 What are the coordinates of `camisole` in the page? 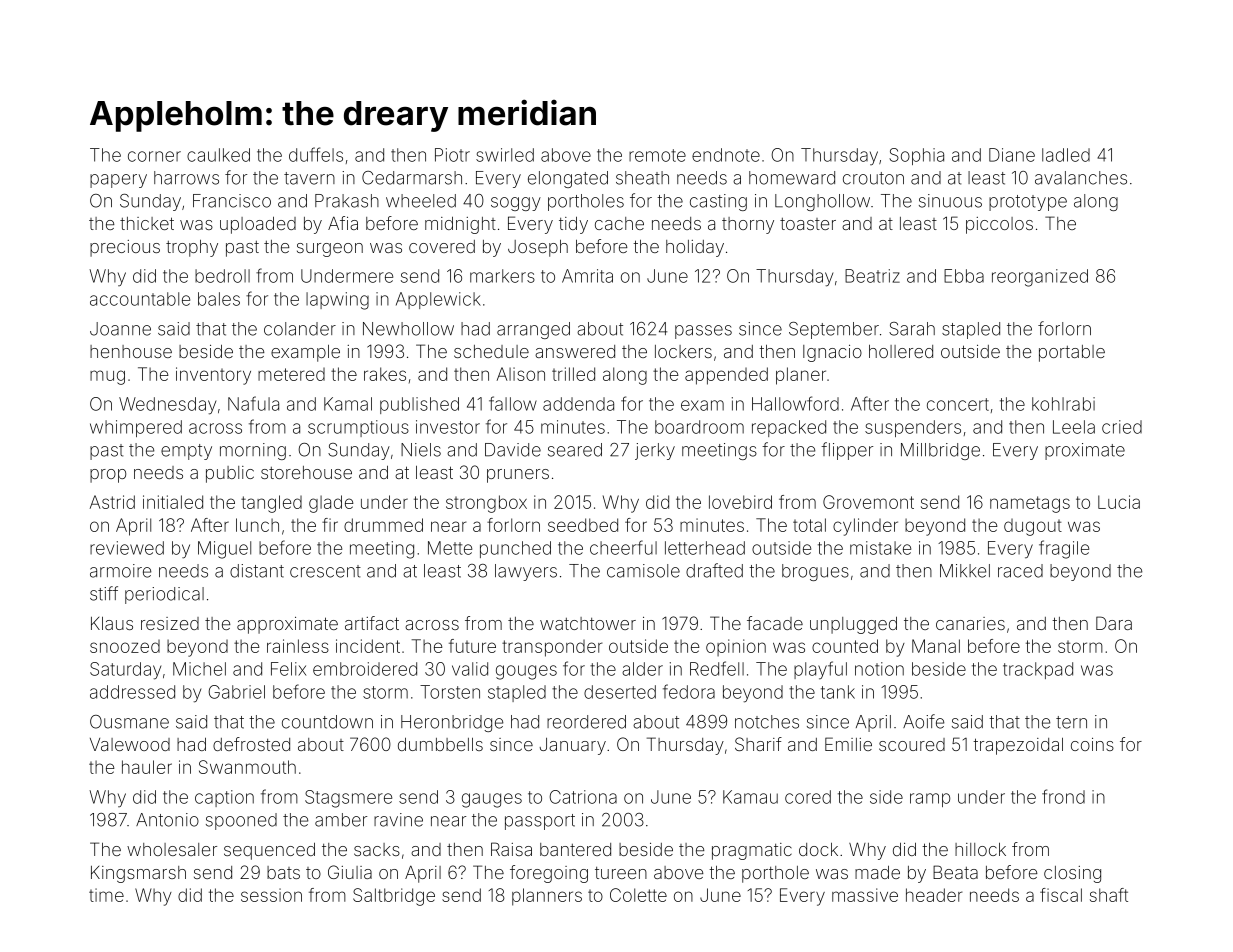 It's located at (643, 571).
